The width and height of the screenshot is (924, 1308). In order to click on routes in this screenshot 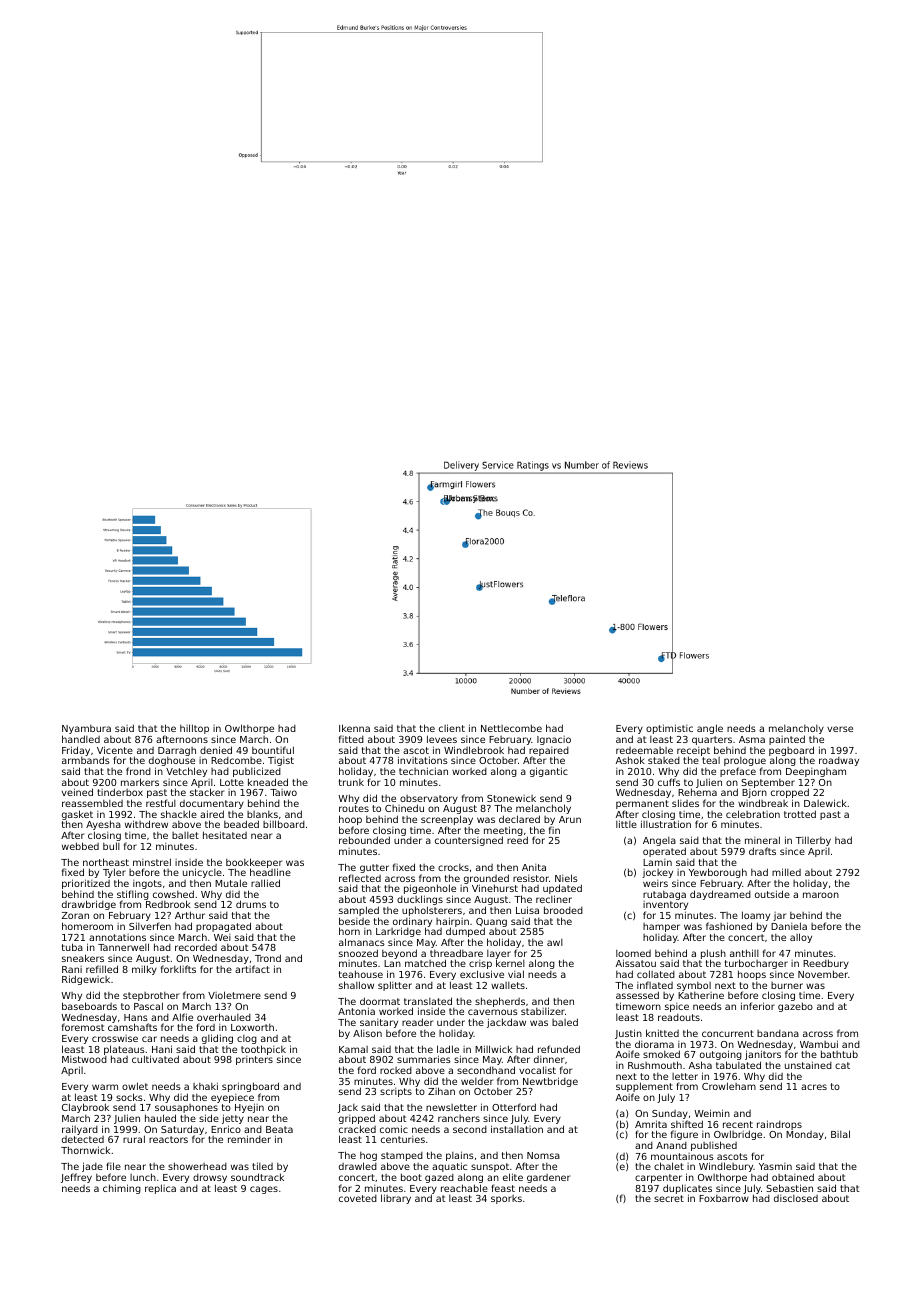, I will do `click(354, 808)`.
